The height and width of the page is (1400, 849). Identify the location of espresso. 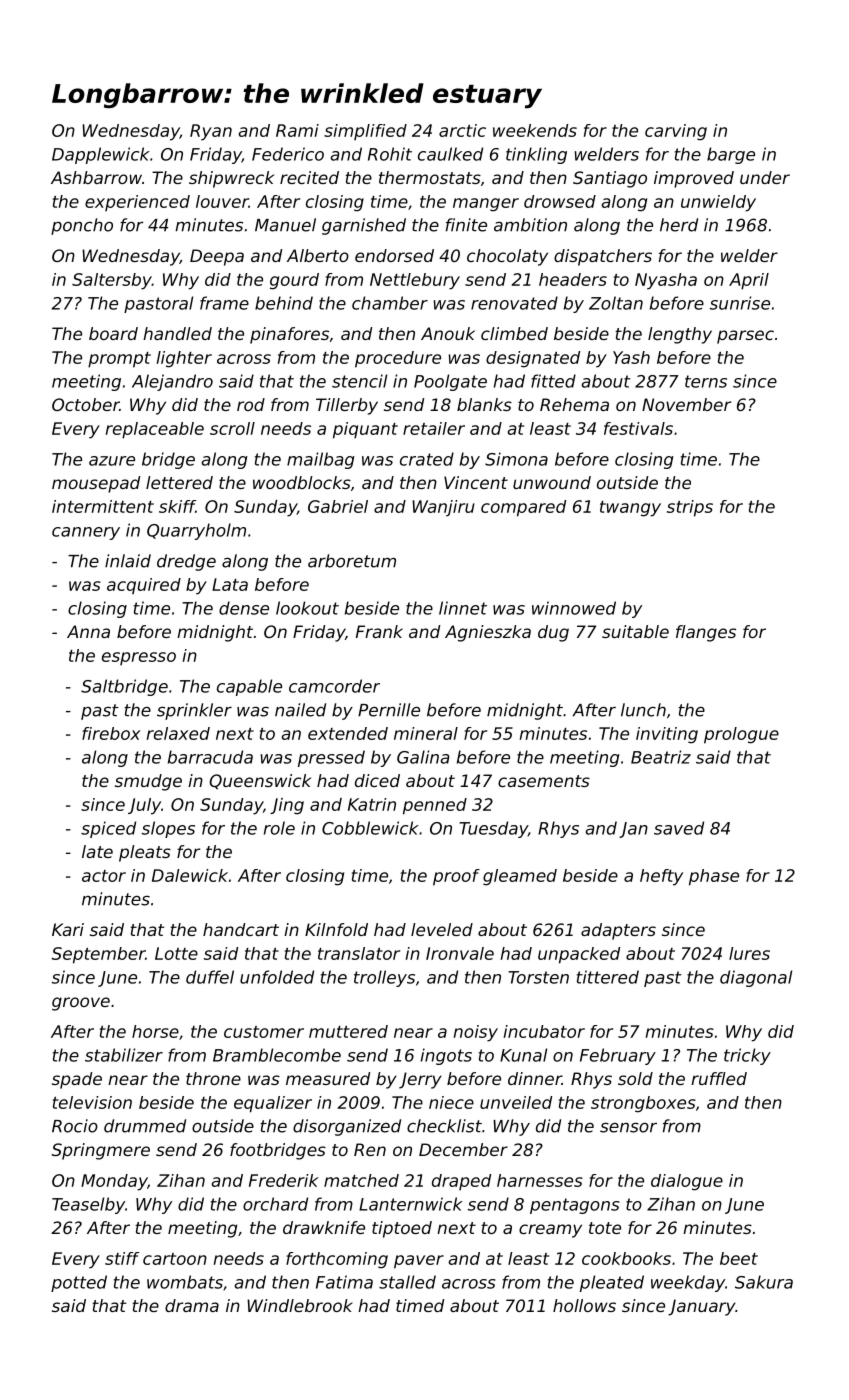
(139, 658).
